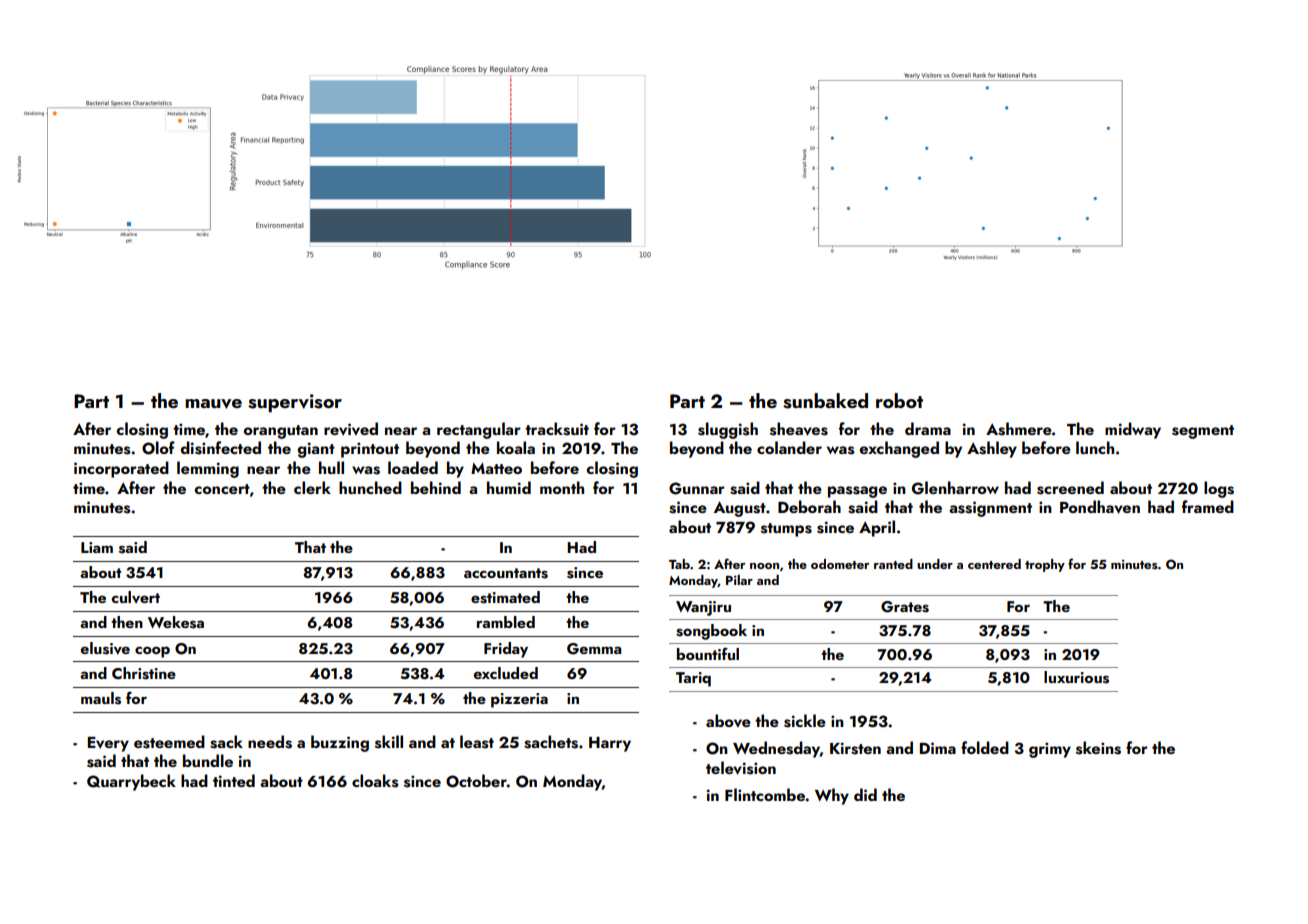 The width and height of the screenshot is (1308, 924). I want to click on mauls, so click(101, 698).
